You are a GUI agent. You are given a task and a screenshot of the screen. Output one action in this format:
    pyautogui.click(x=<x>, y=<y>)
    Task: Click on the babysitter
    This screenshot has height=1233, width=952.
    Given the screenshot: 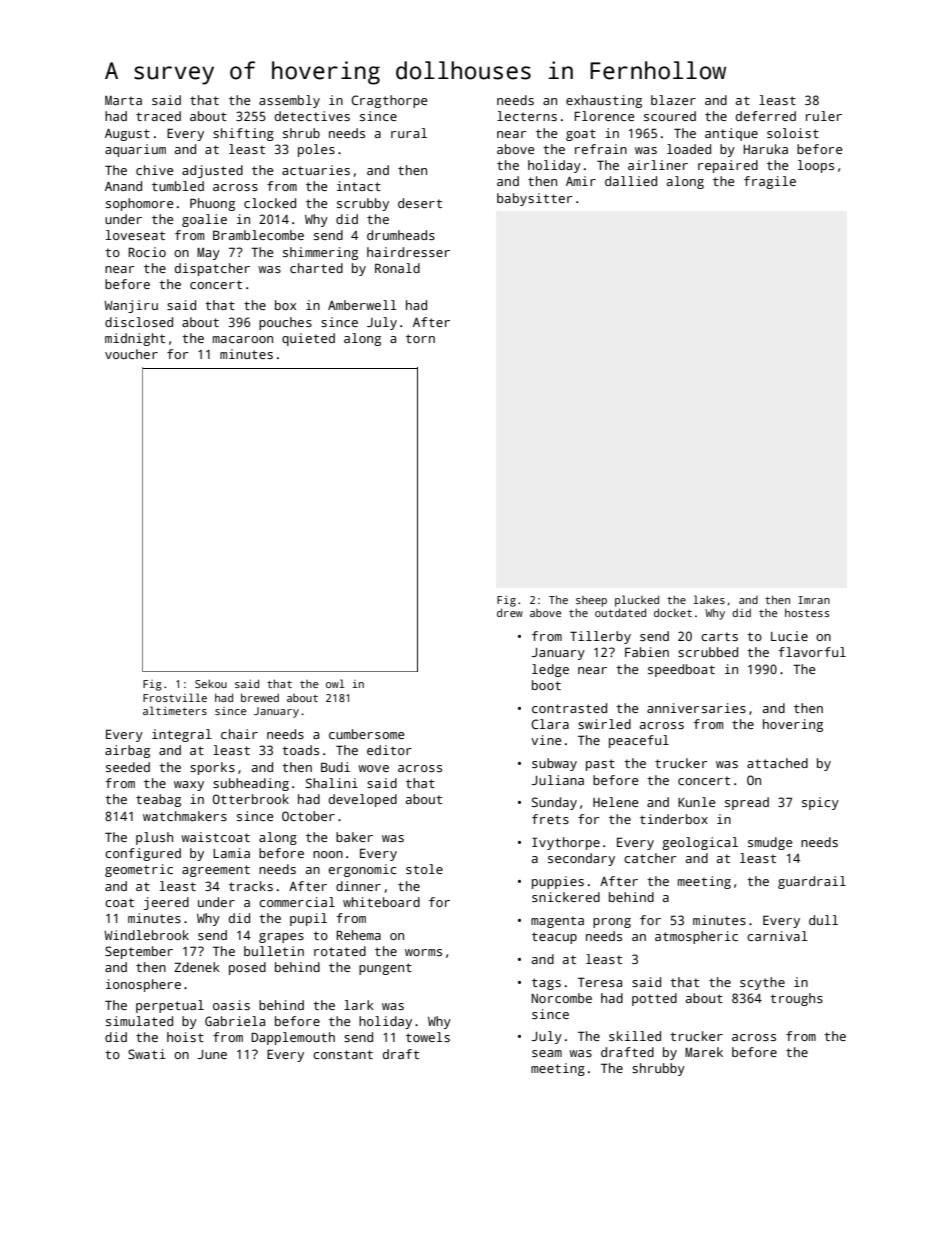 What is the action you would take?
    pyautogui.click(x=534, y=199)
